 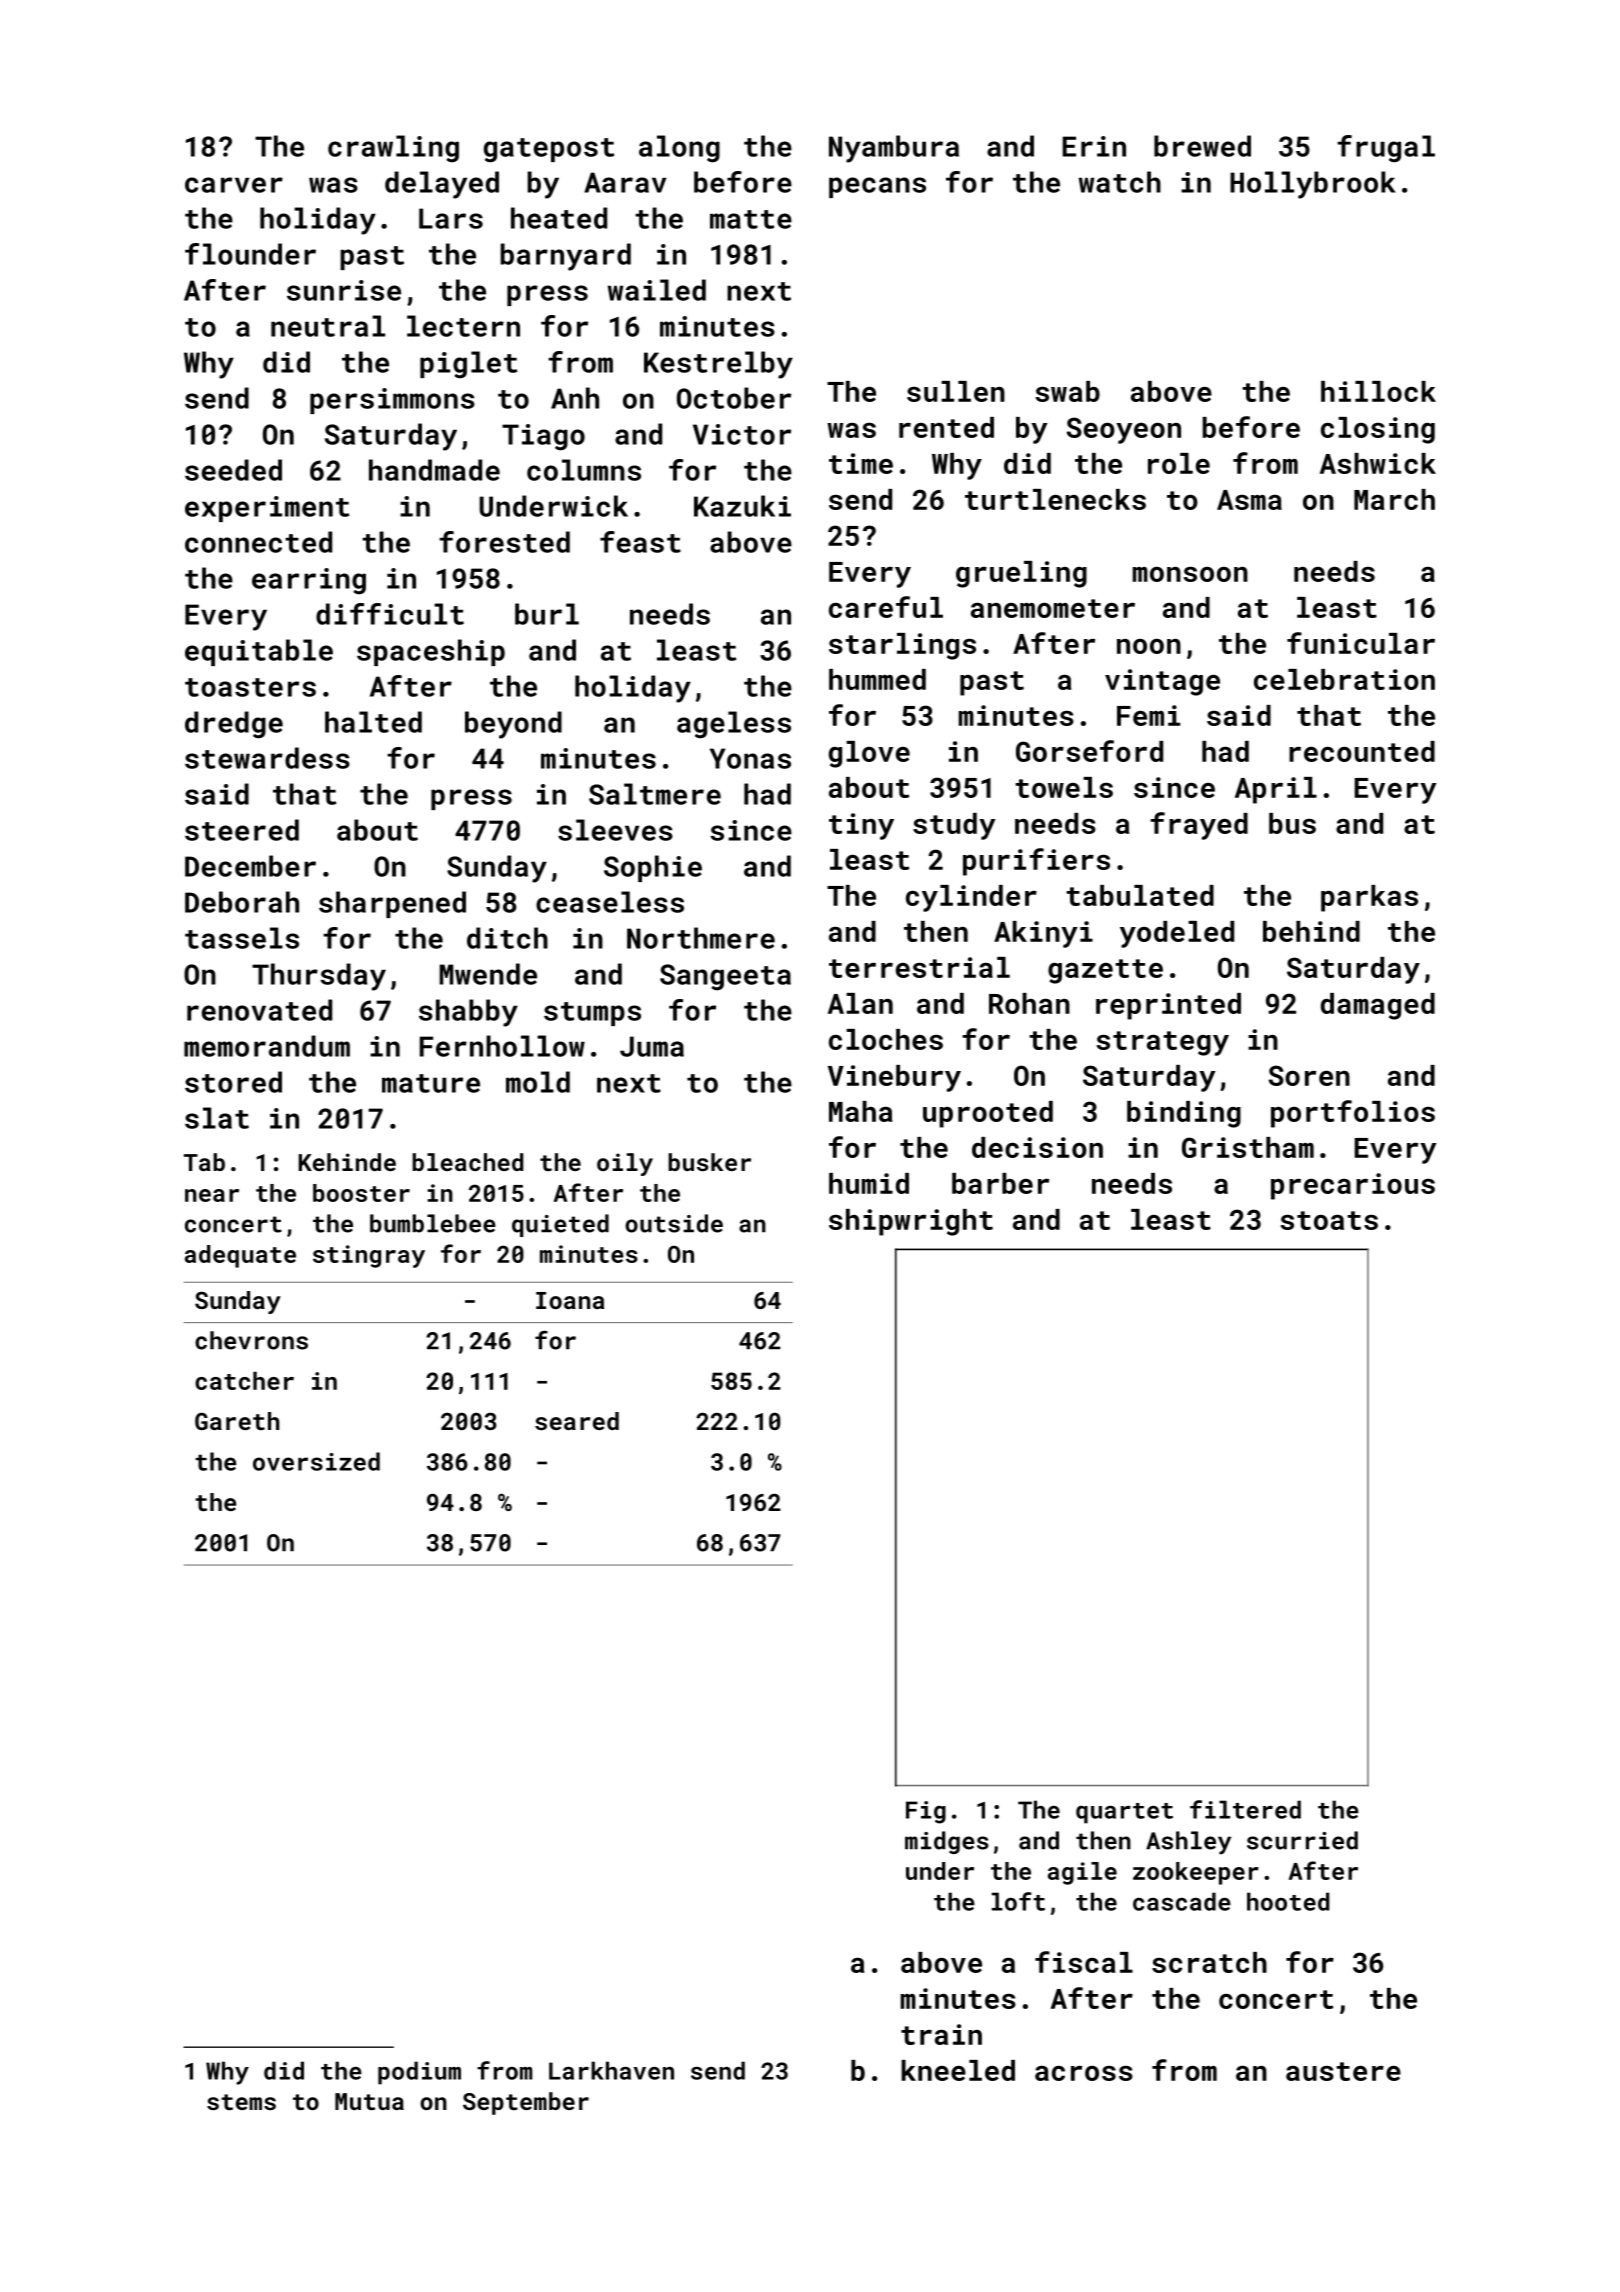 What do you see at coordinates (526, 2103) in the screenshot?
I see `September` at bounding box center [526, 2103].
